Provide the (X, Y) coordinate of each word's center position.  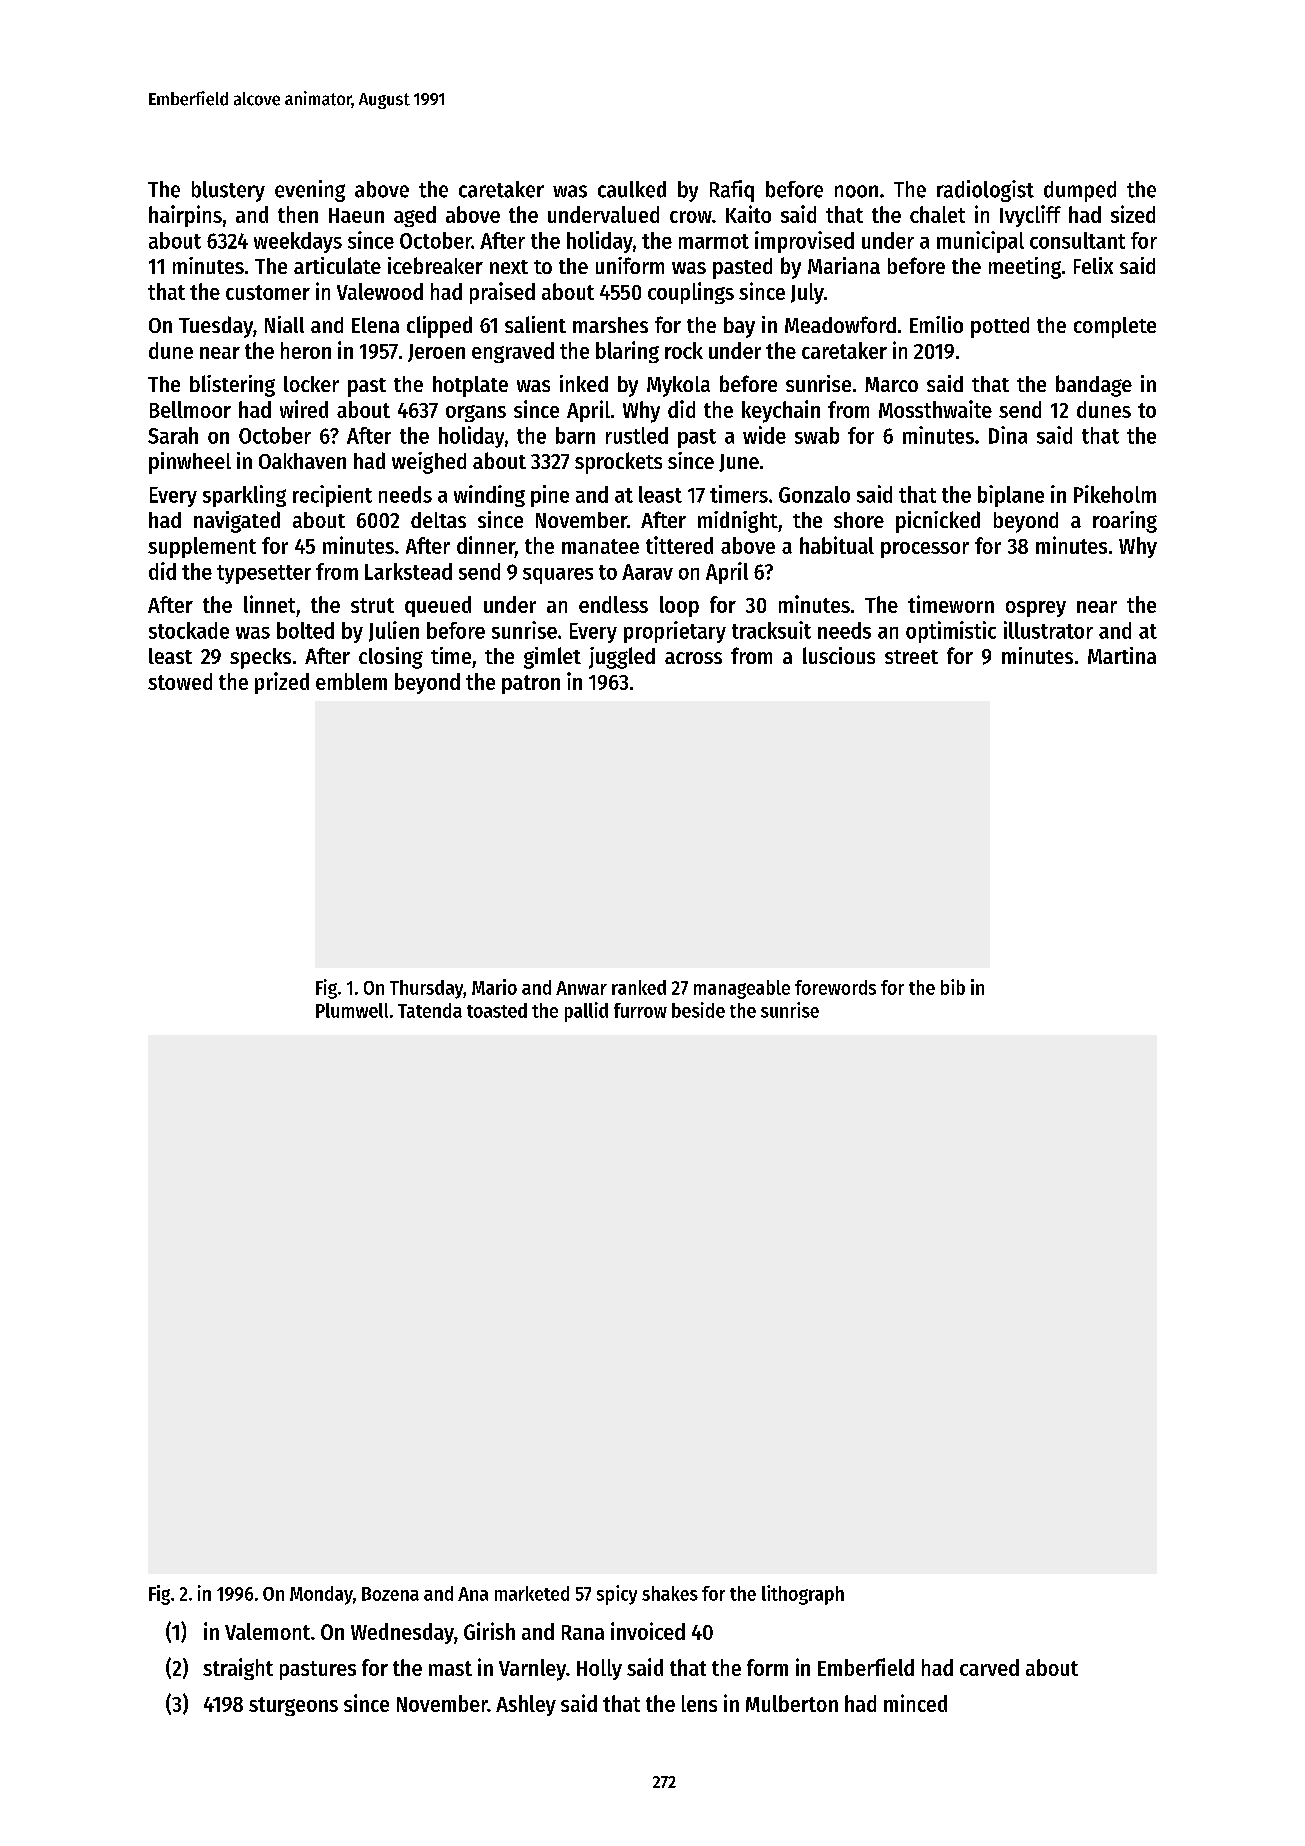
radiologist (985, 191)
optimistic (951, 632)
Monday (321, 1595)
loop (679, 606)
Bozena (390, 1594)
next (509, 267)
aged (415, 216)
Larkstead (408, 571)
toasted (497, 1010)
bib (953, 987)
